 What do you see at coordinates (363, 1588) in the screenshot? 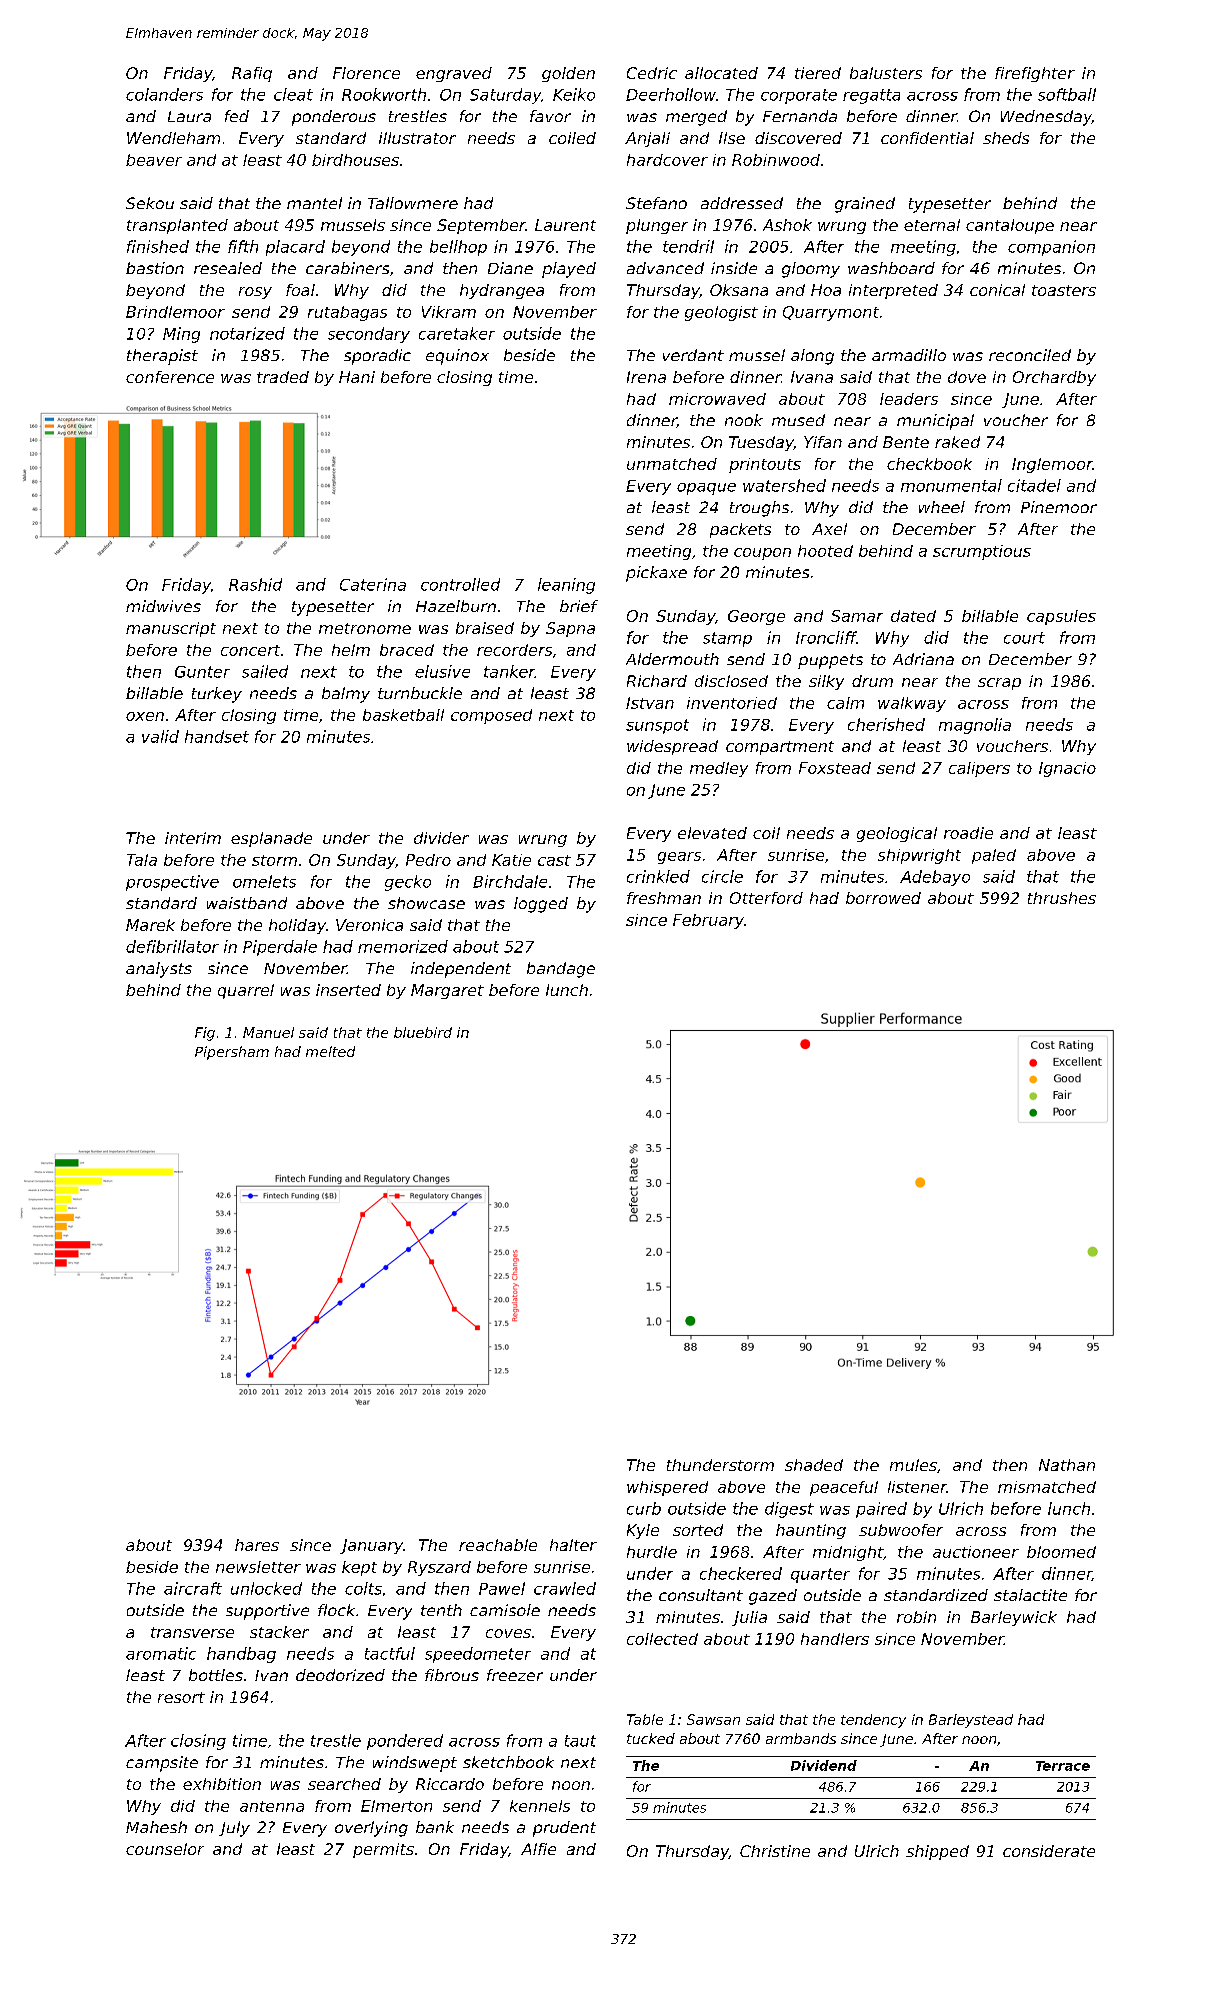
I see `colts` at bounding box center [363, 1588].
